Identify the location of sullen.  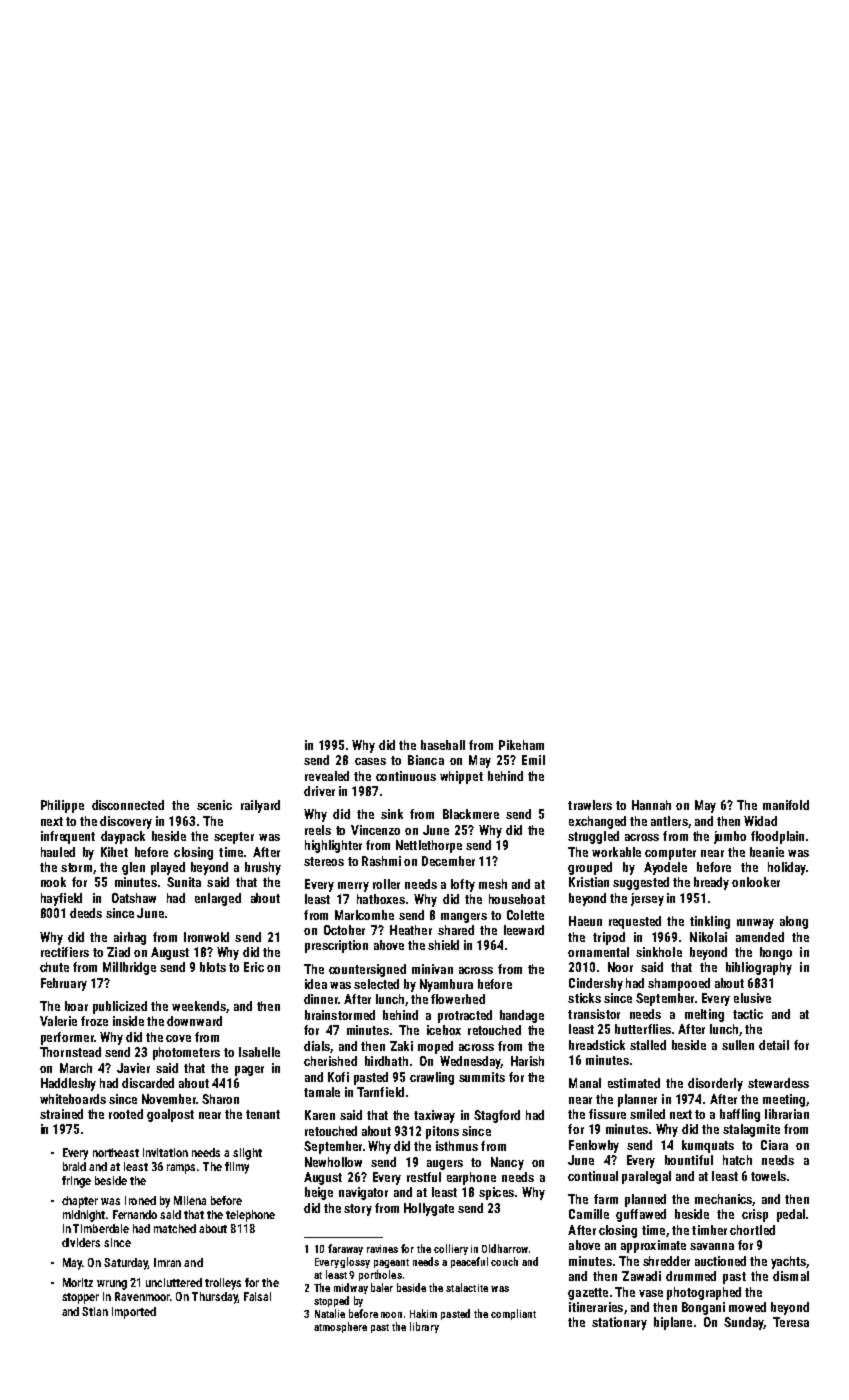
(738, 1045).
